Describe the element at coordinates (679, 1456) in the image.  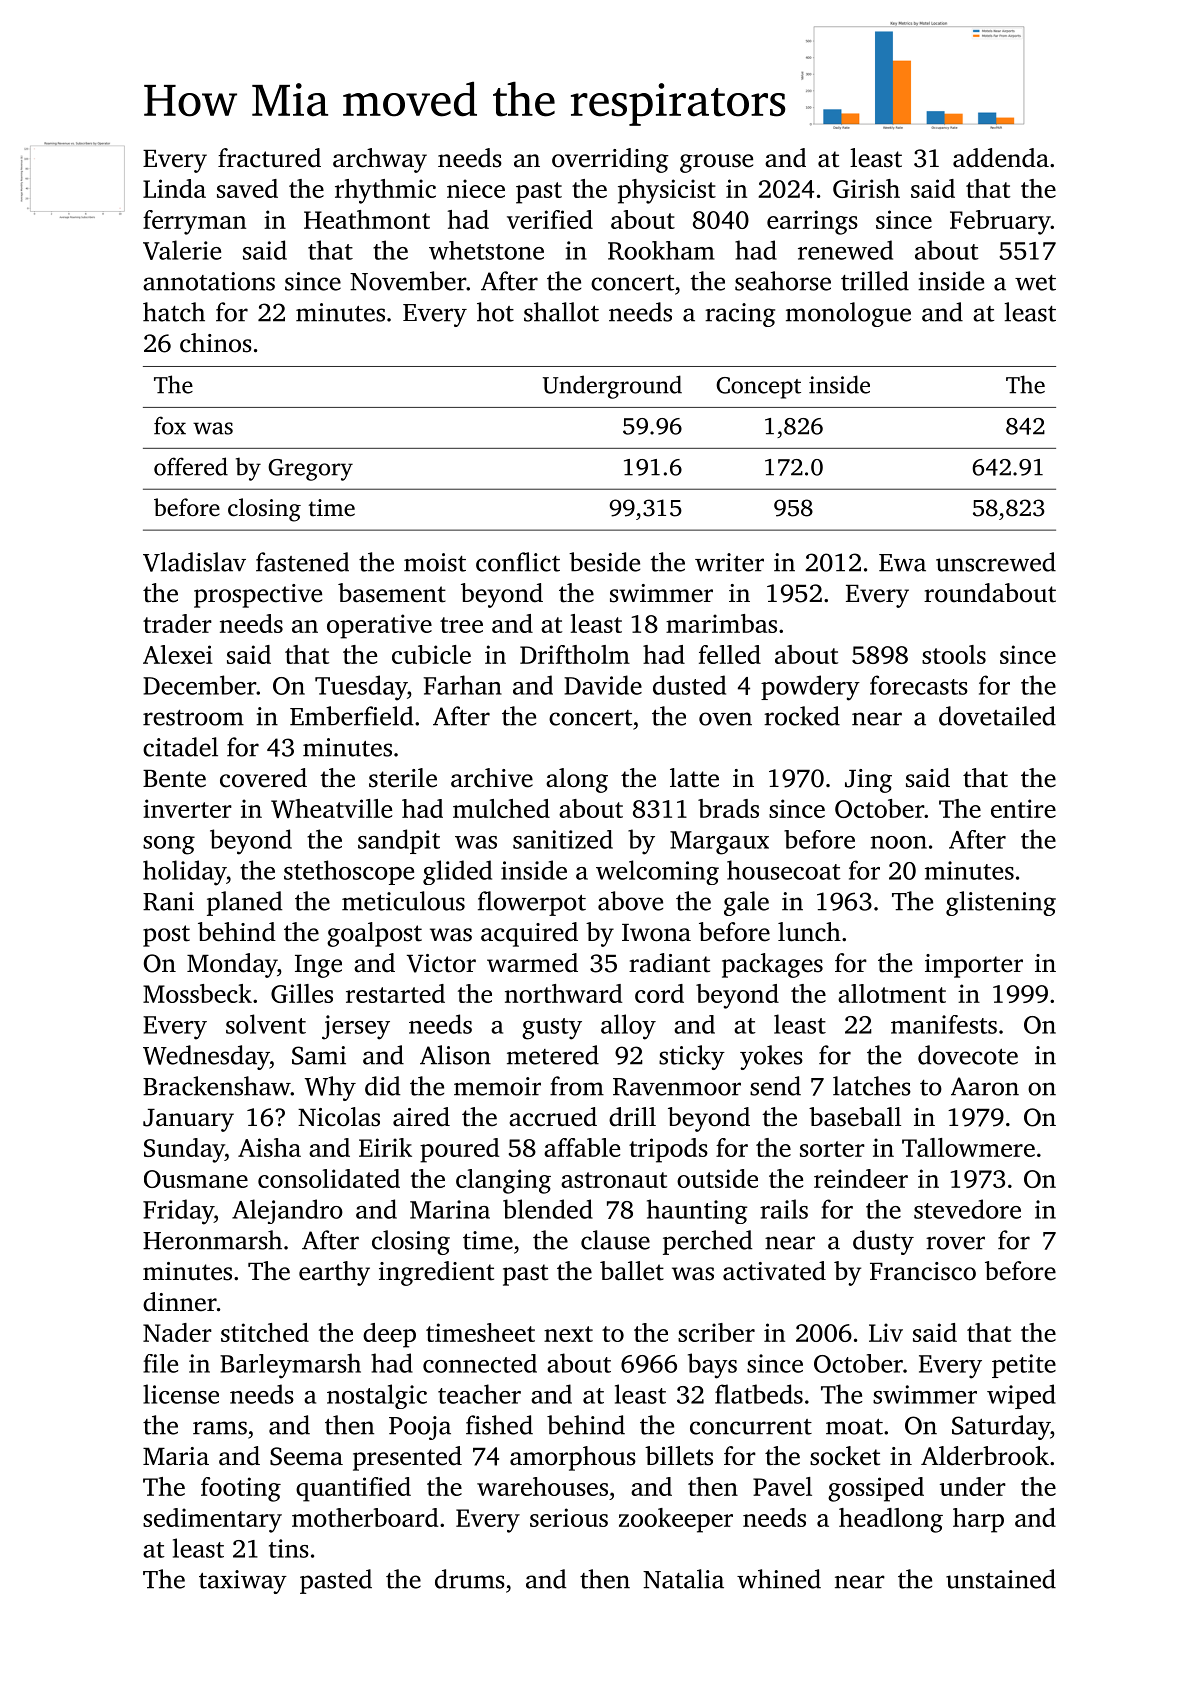
I see `billets` at that location.
